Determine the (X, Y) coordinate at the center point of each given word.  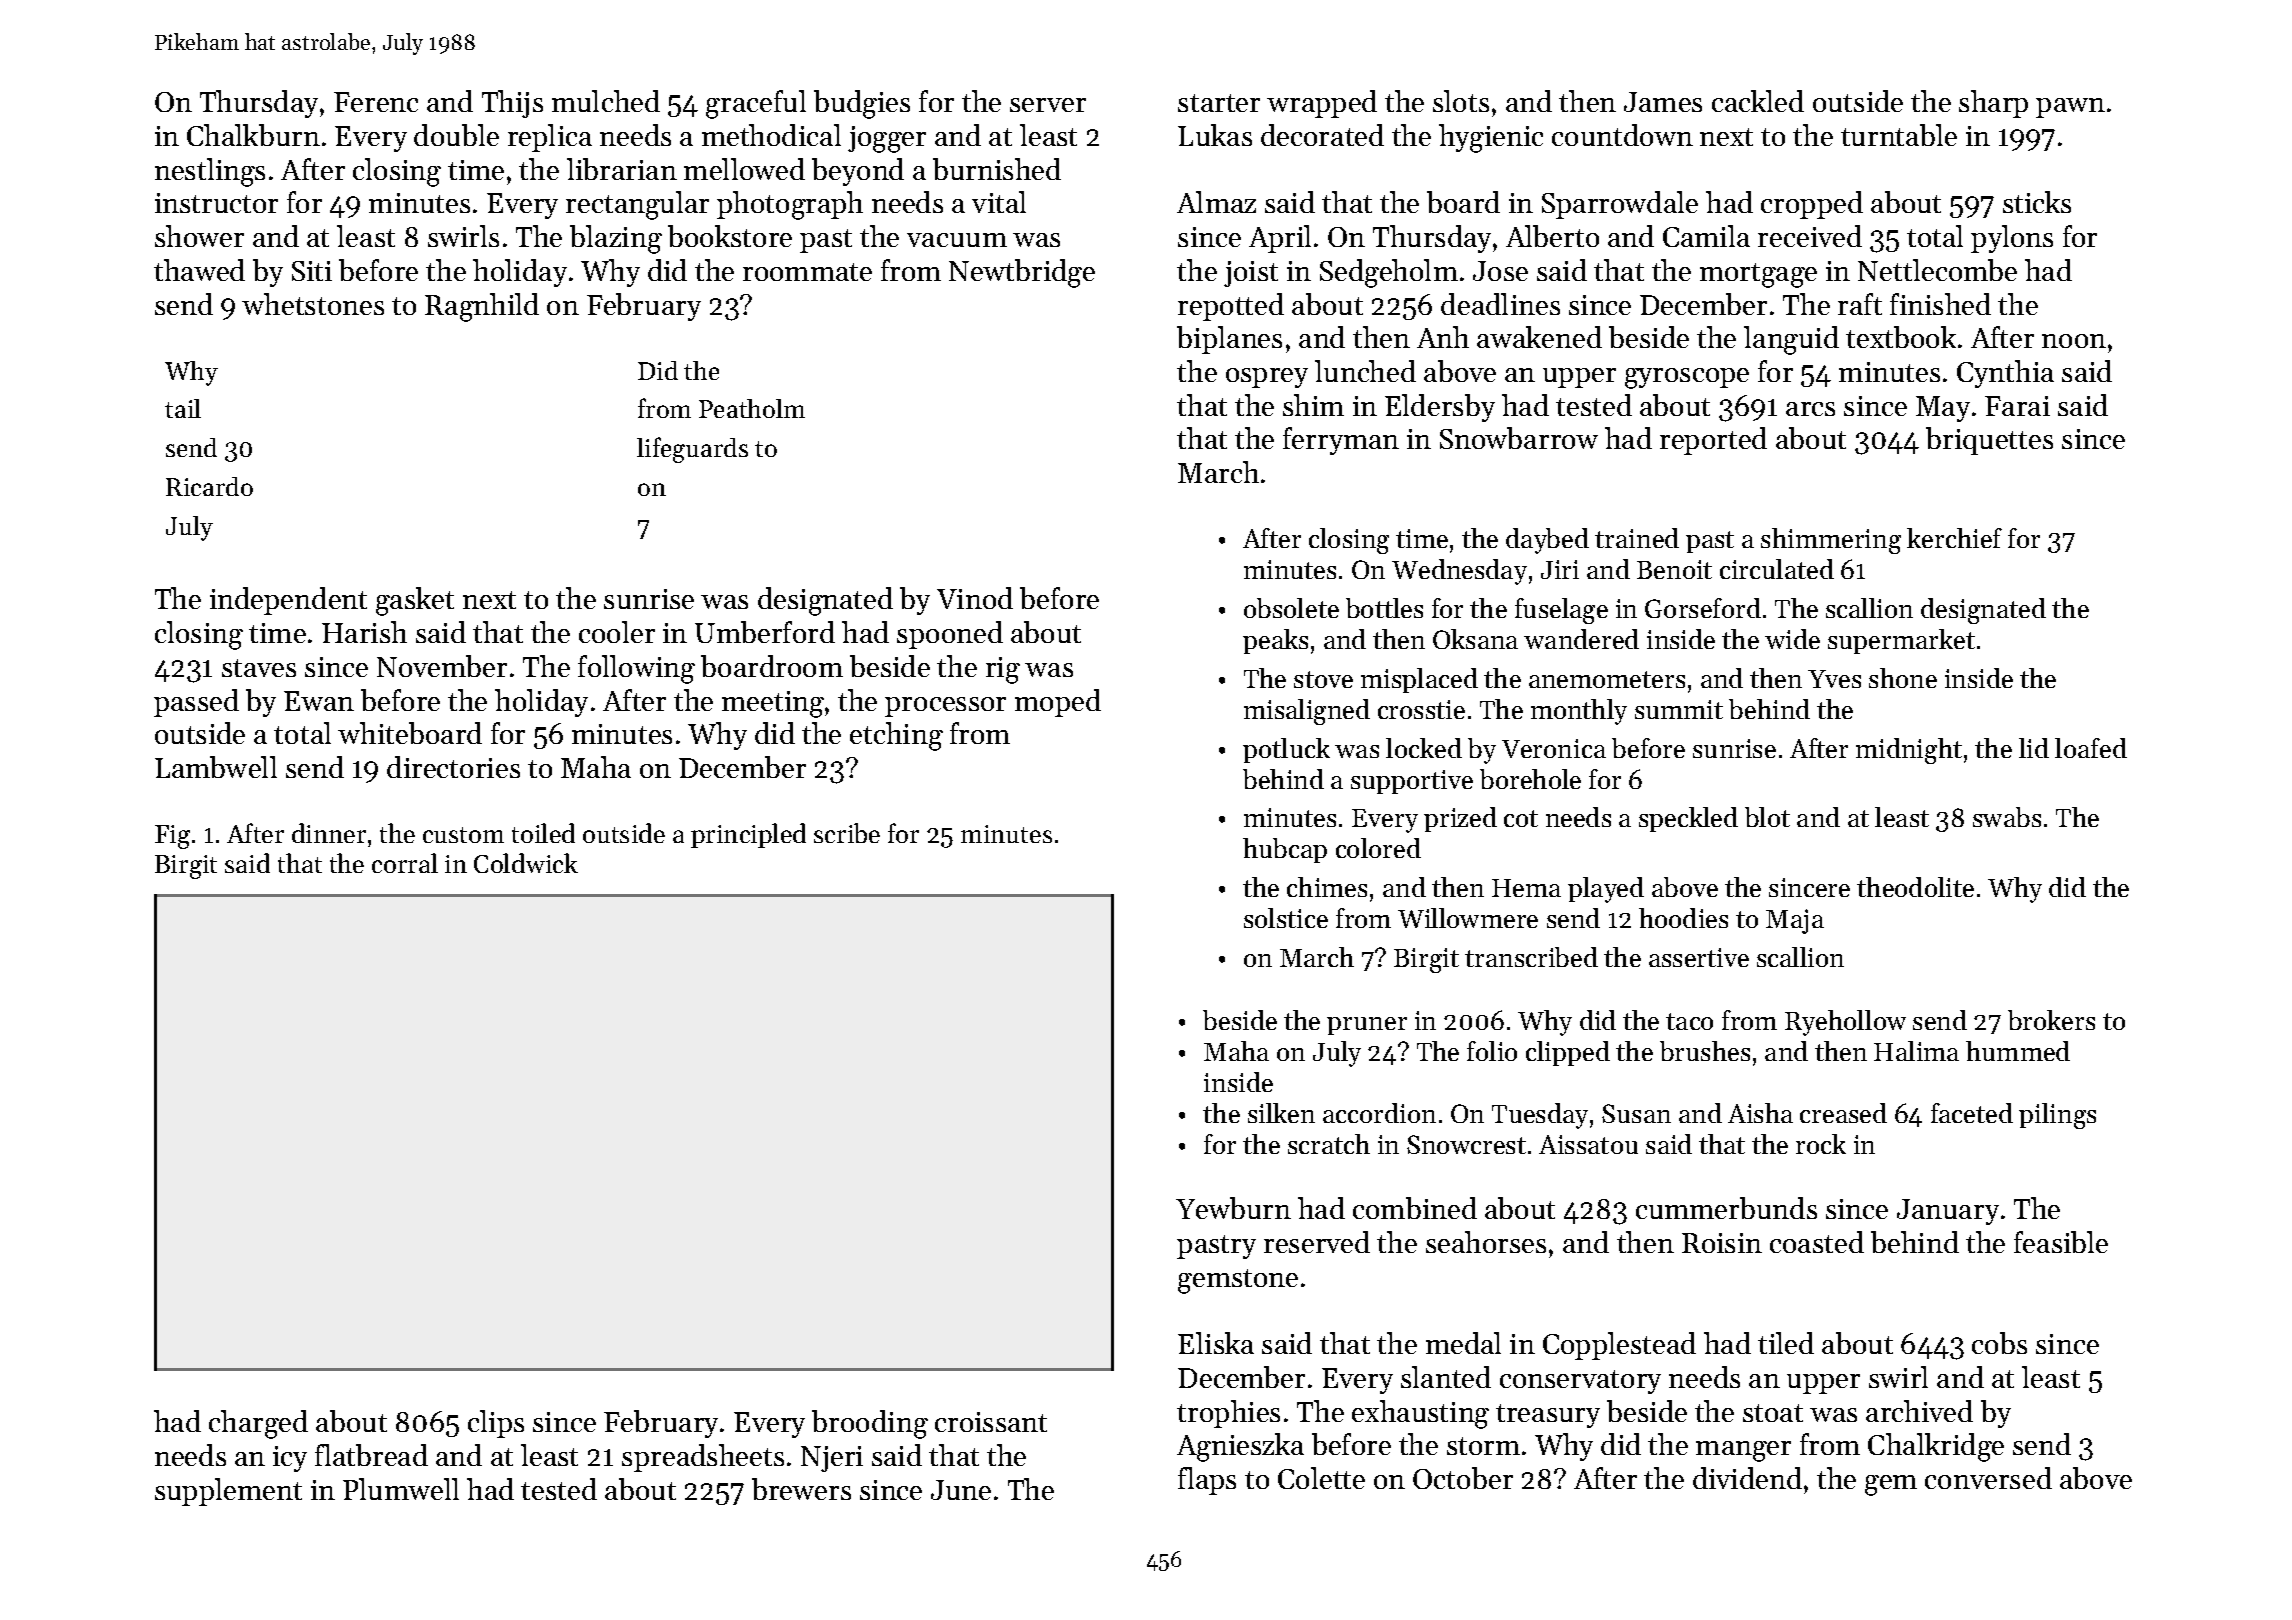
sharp (1993, 104)
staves (259, 668)
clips (496, 1424)
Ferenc (376, 102)
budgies (862, 104)
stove (1323, 679)
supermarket (1901, 641)
